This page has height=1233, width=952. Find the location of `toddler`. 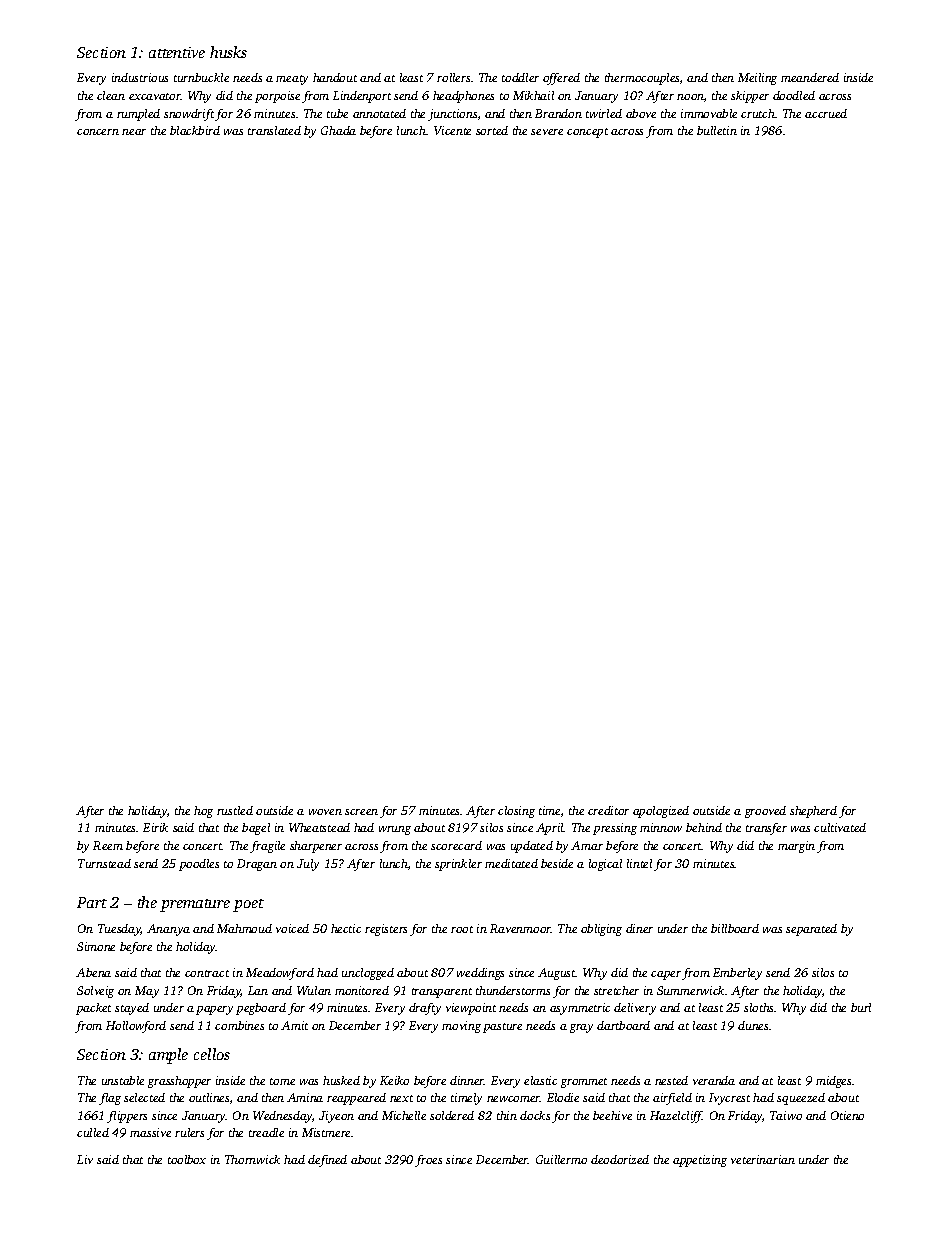

toddler is located at coordinates (520, 77).
